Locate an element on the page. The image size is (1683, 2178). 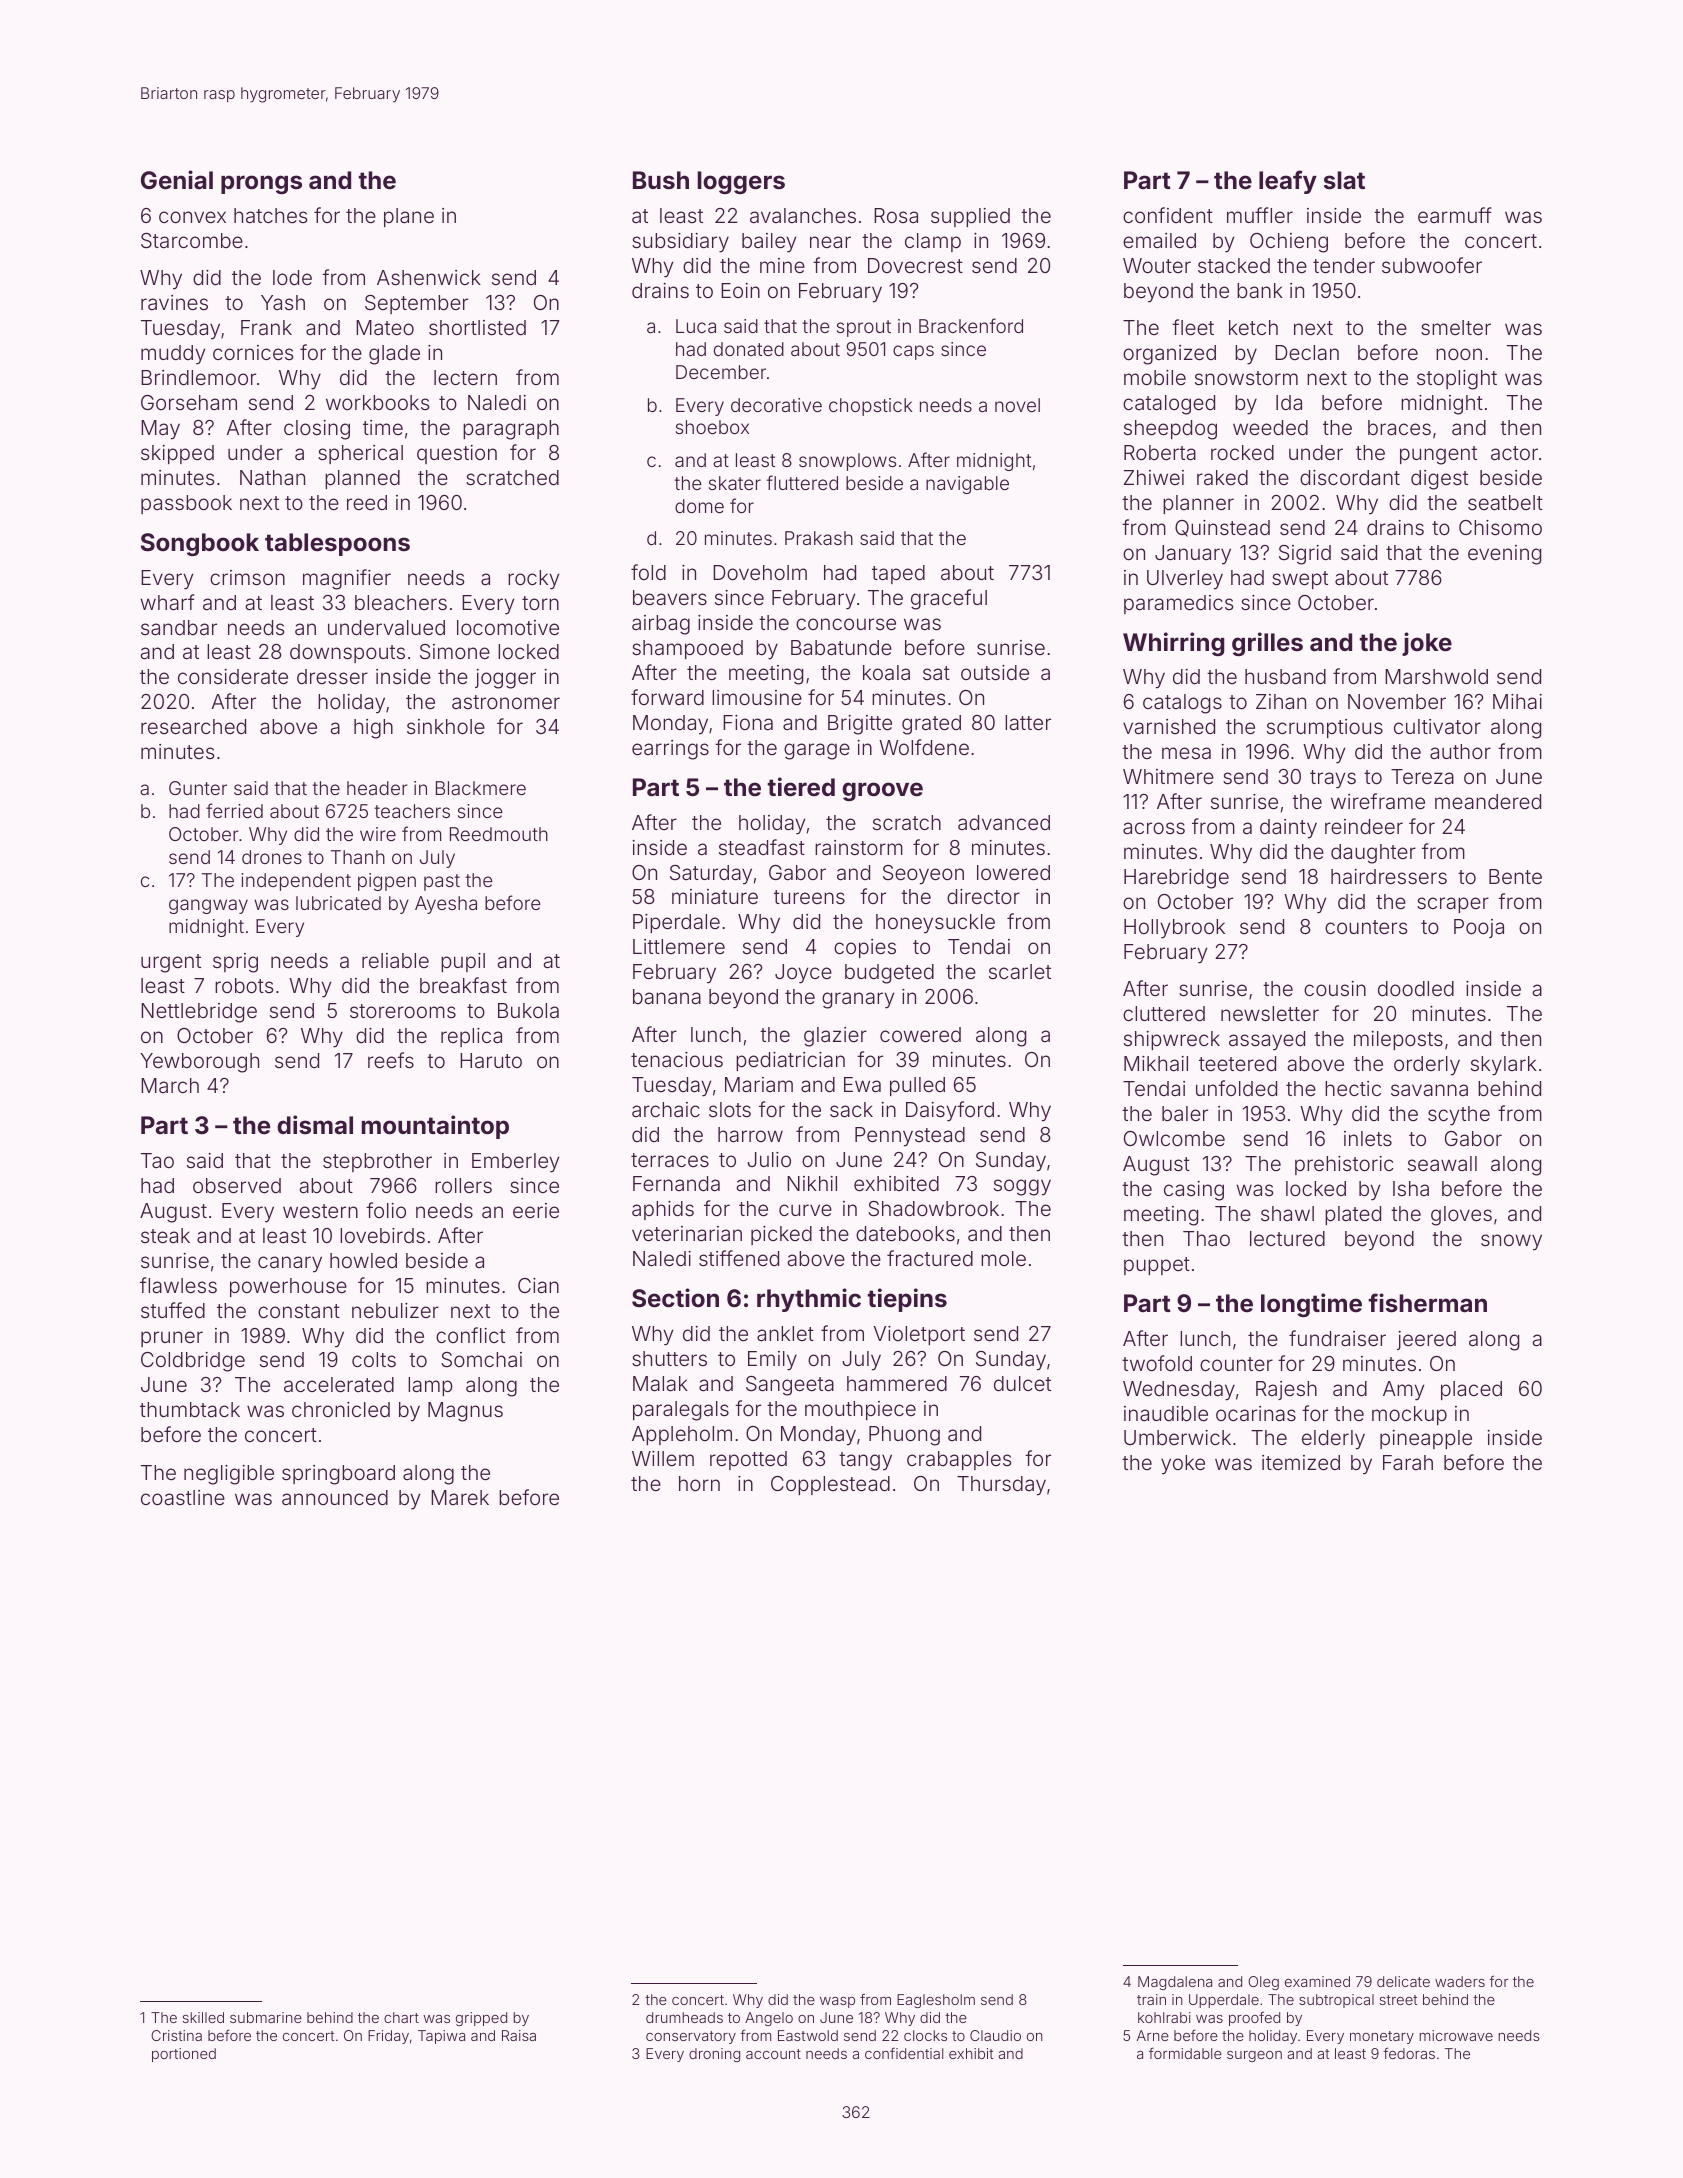
January is located at coordinates (1193, 555).
